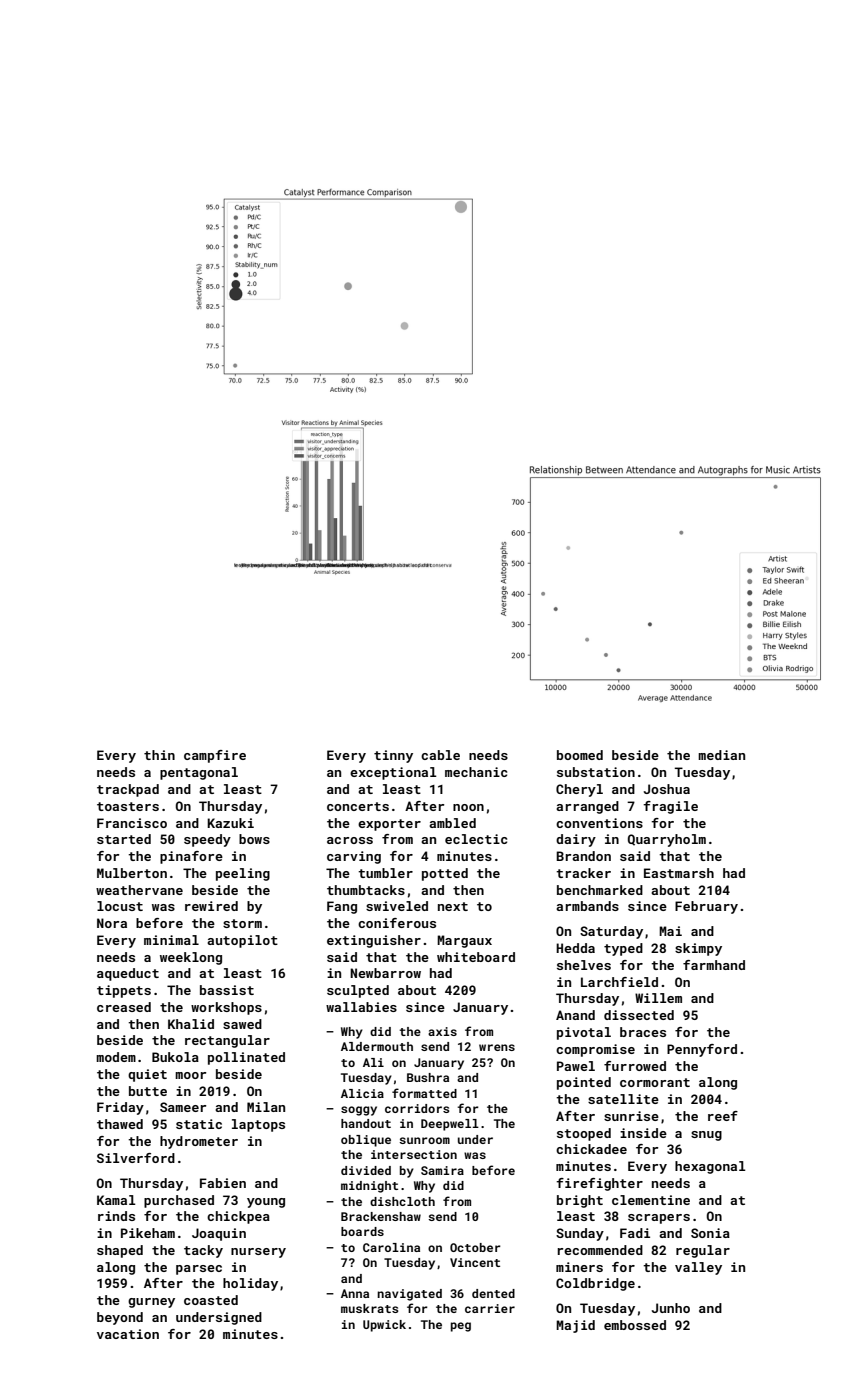  I want to click on thawed, so click(120, 1124).
